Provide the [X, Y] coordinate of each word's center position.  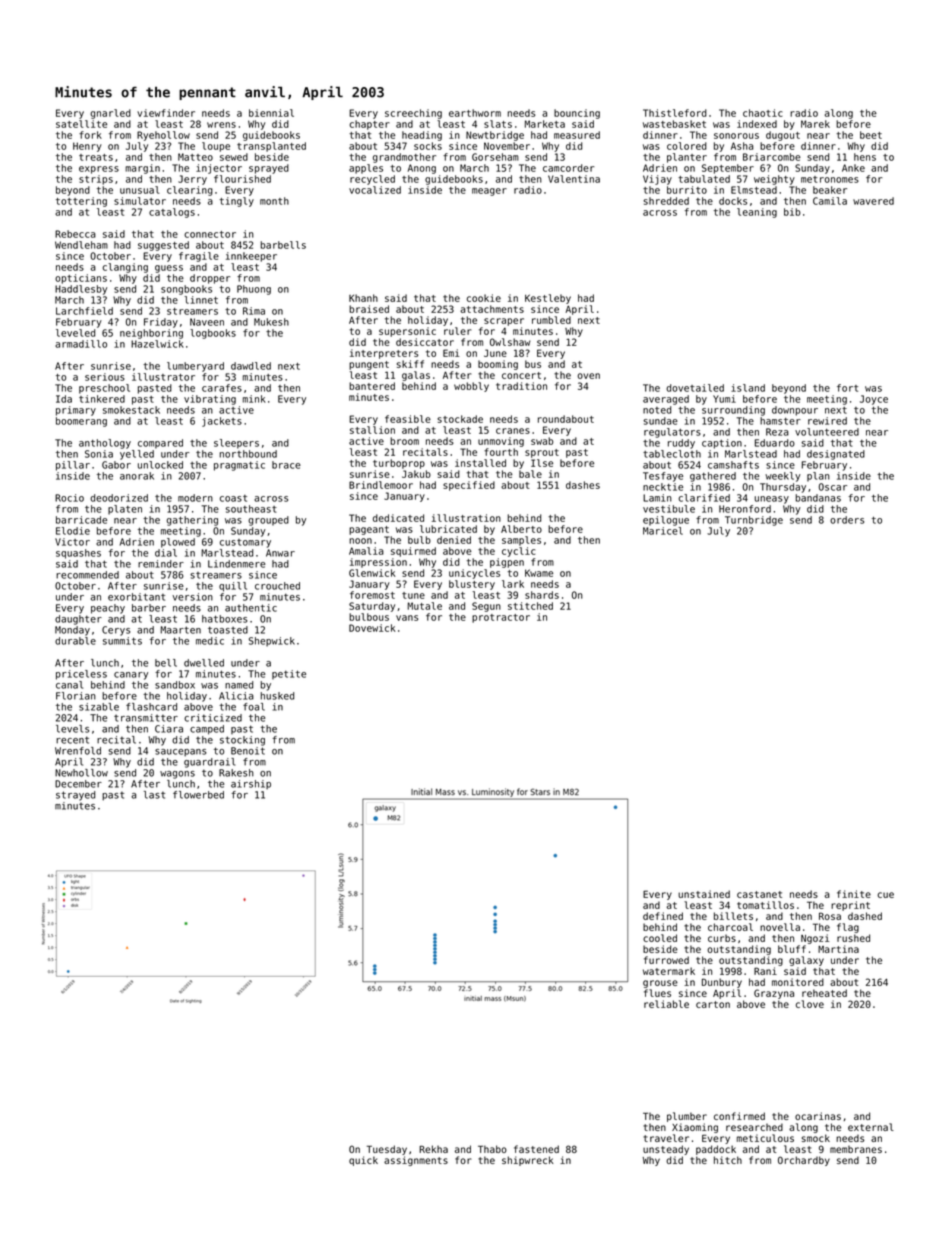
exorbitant [136, 597]
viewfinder [166, 113]
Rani [765, 971]
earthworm [475, 113]
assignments [416, 1161]
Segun [486, 607]
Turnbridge [754, 521]
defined [663, 916]
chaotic [762, 113]
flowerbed [198, 795]
